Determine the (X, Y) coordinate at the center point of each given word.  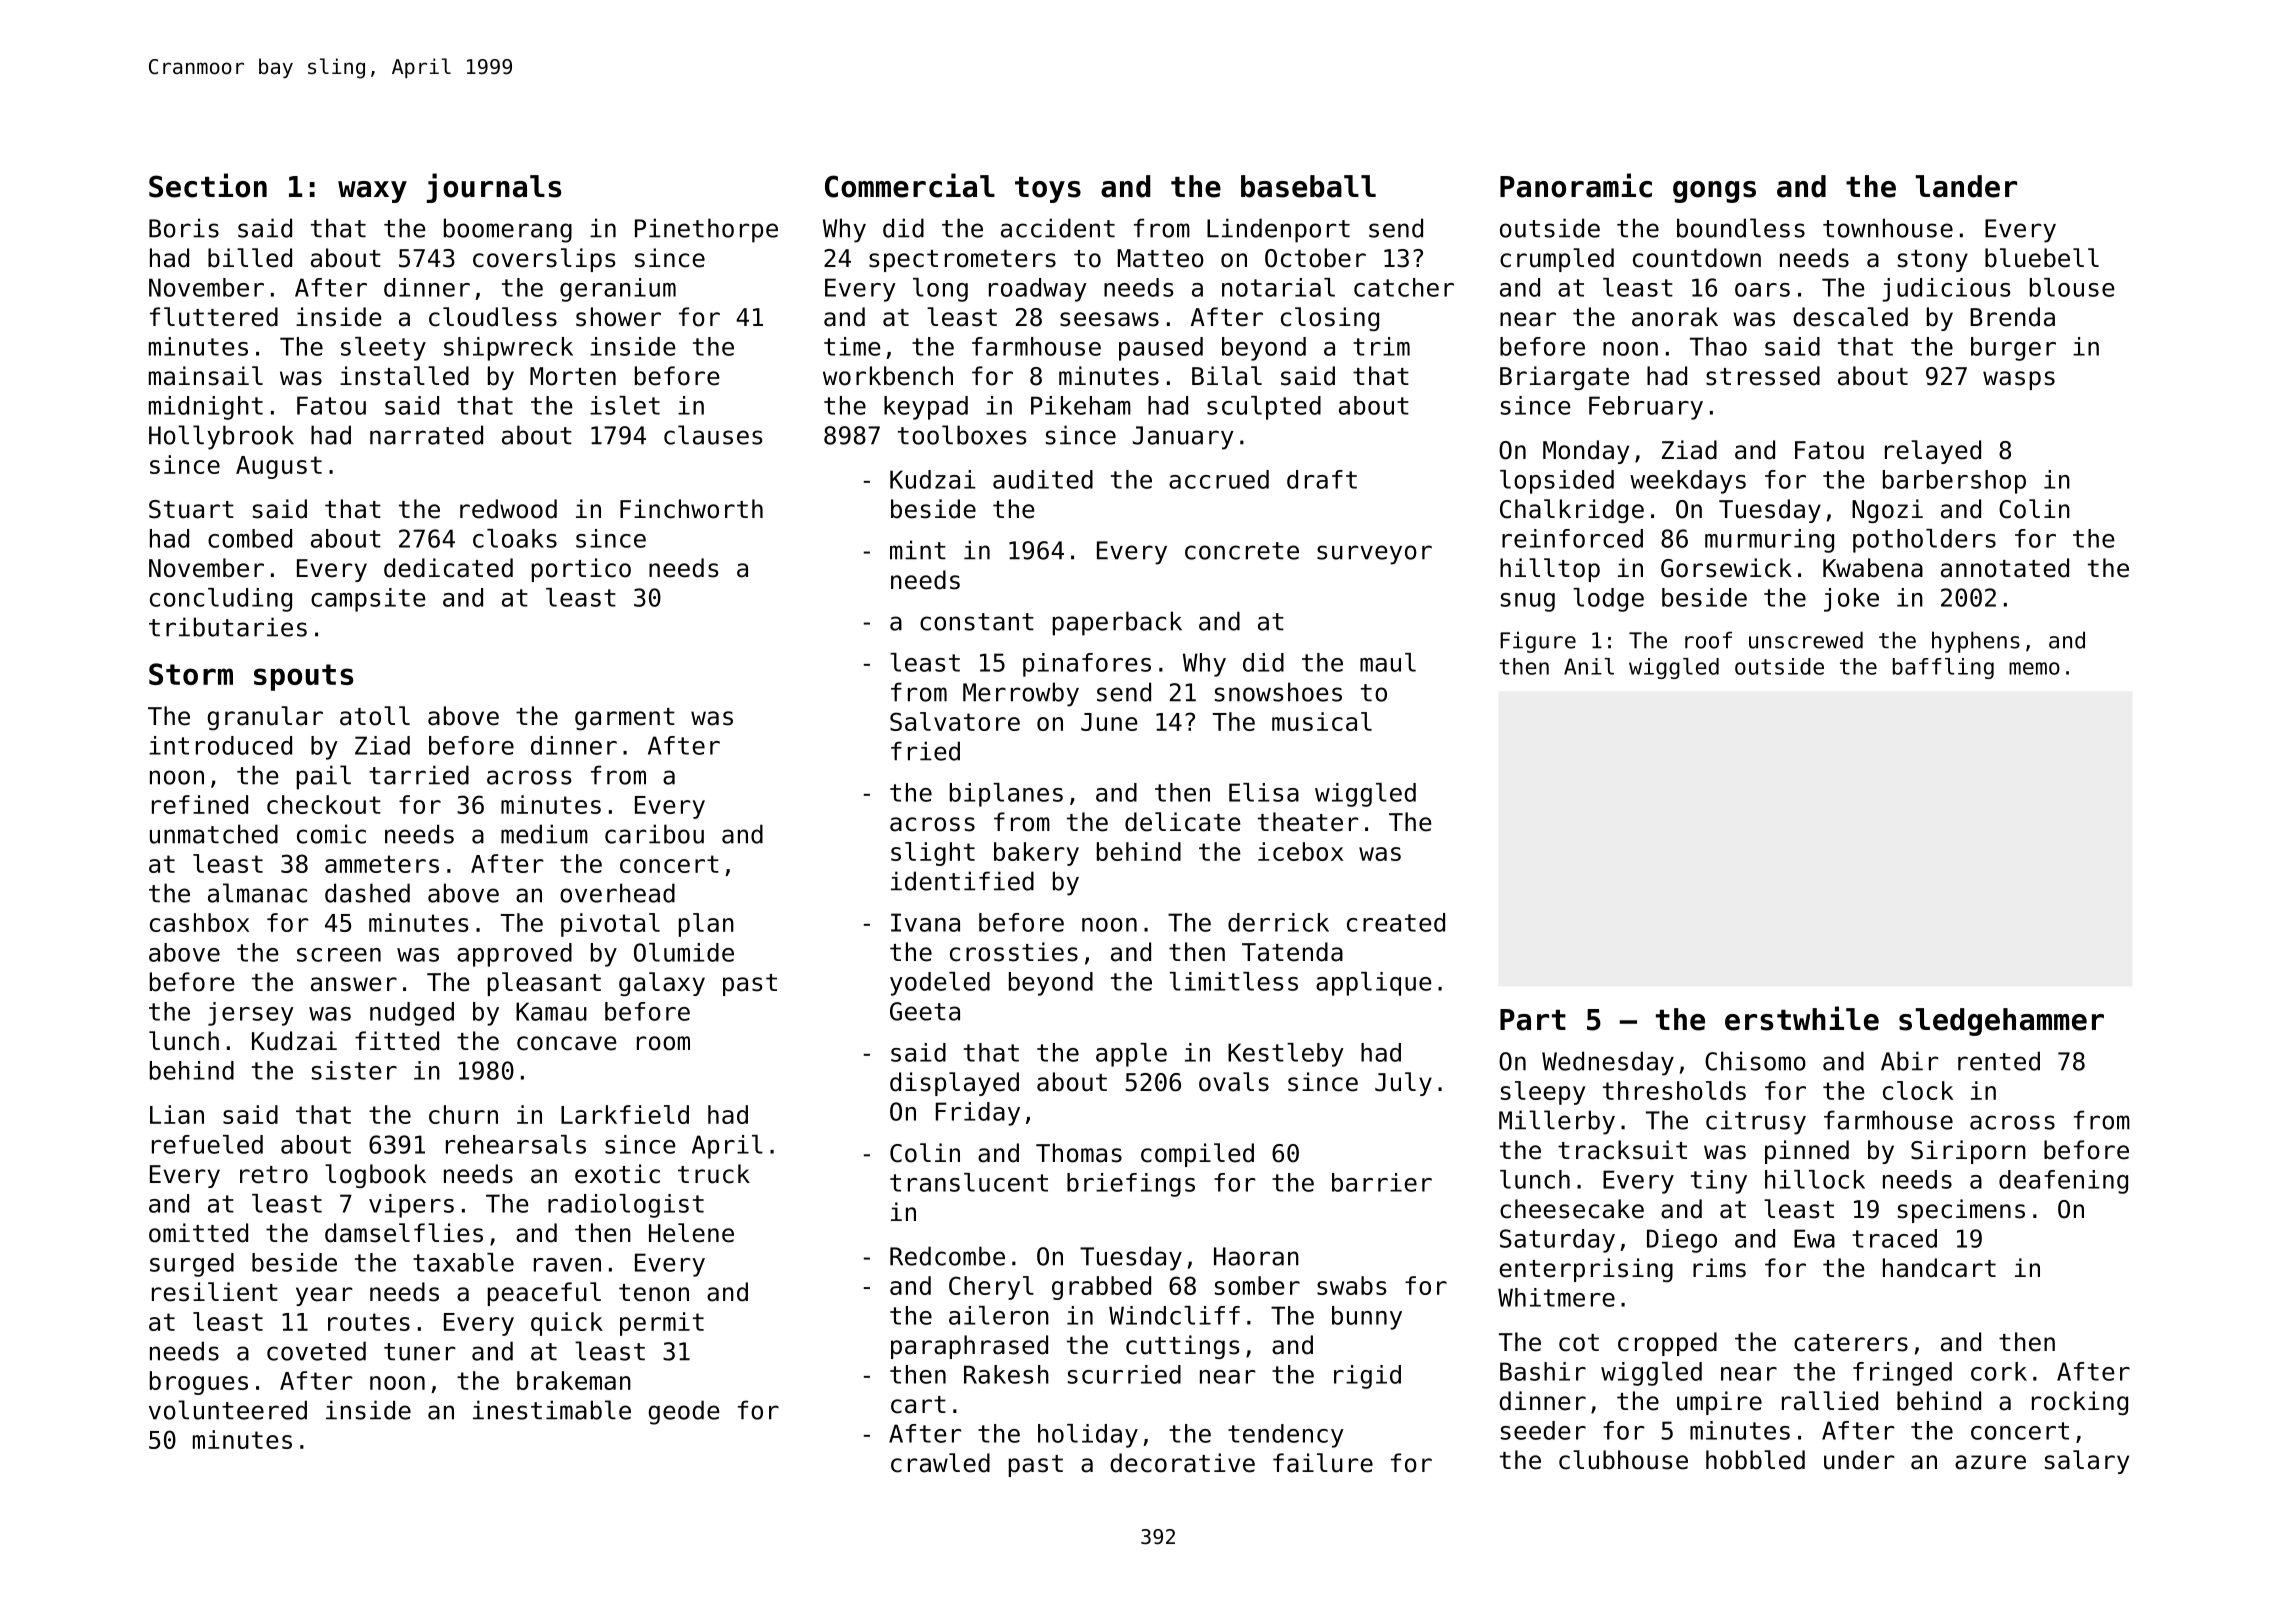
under (1859, 1460)
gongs (1714, 192)
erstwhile (1802, 1018)
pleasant (544, 984)
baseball (1308, 186)
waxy (372, 192)
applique (1374, 984)
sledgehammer (2001, 1022)
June (1109, 722)
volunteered (228, 1410)
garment (625, 719)
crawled (940, 1463)
